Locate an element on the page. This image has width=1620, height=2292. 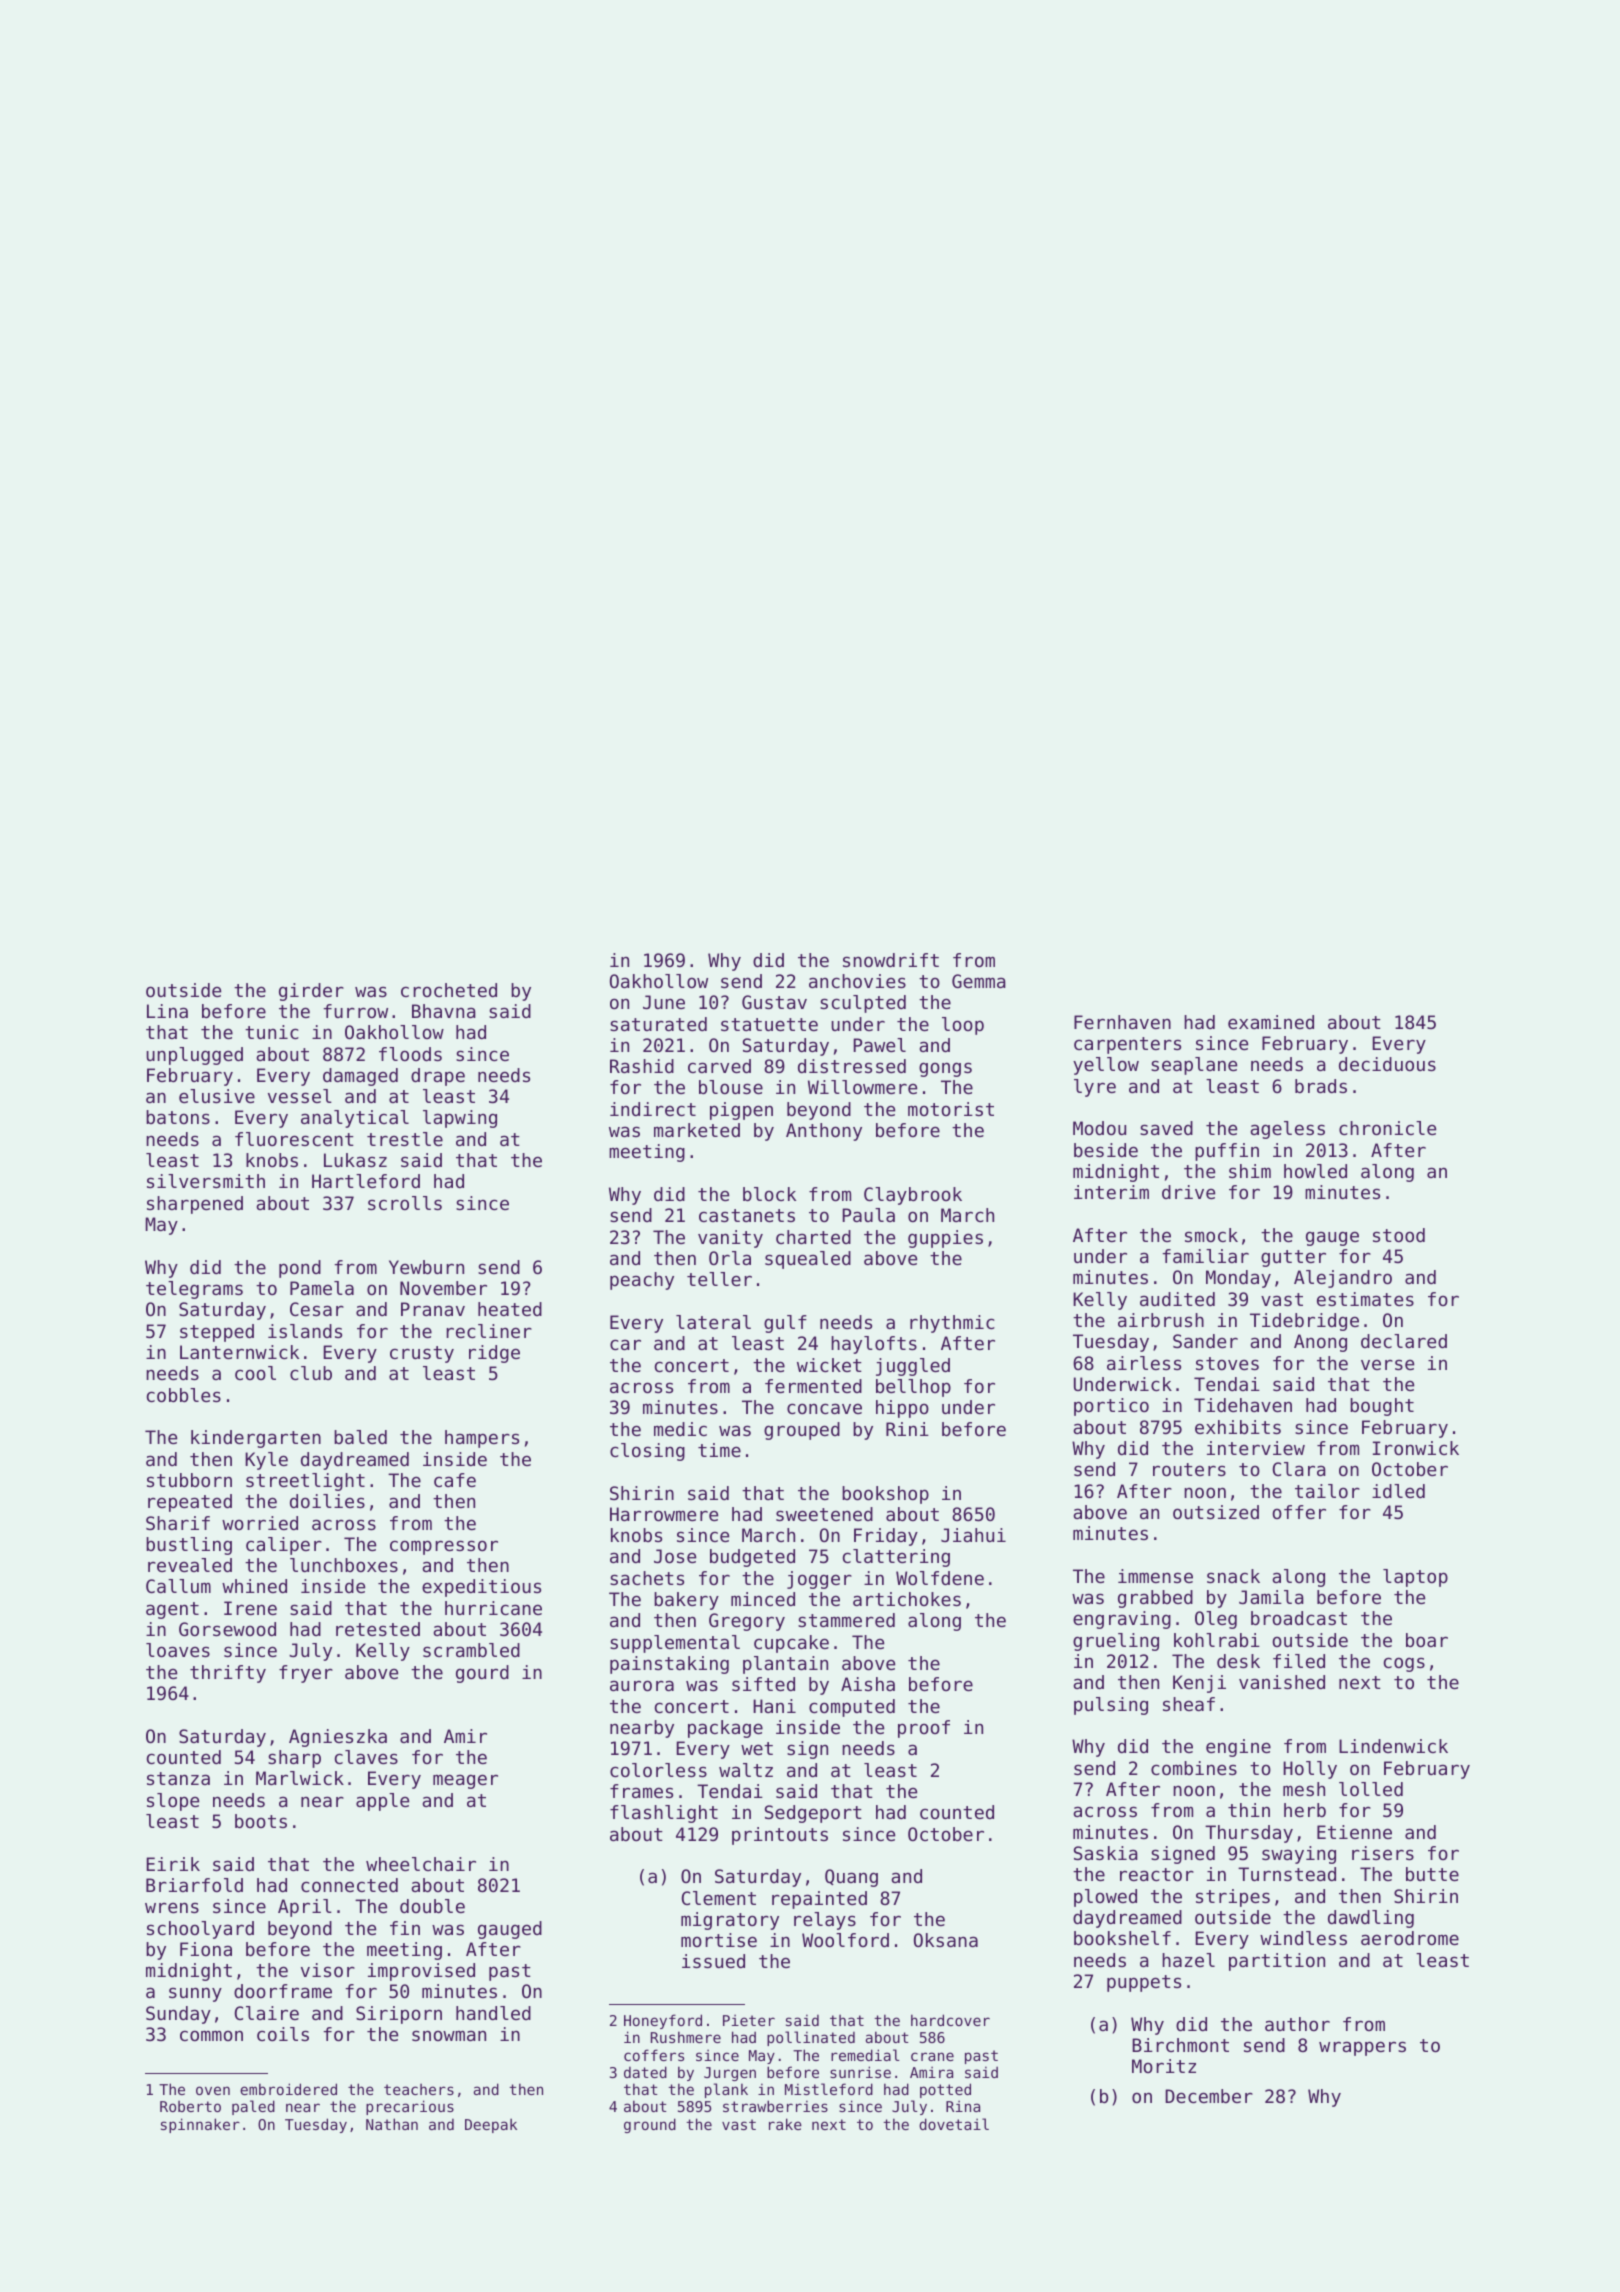
combines is located at coordinates (1194, 1768).
